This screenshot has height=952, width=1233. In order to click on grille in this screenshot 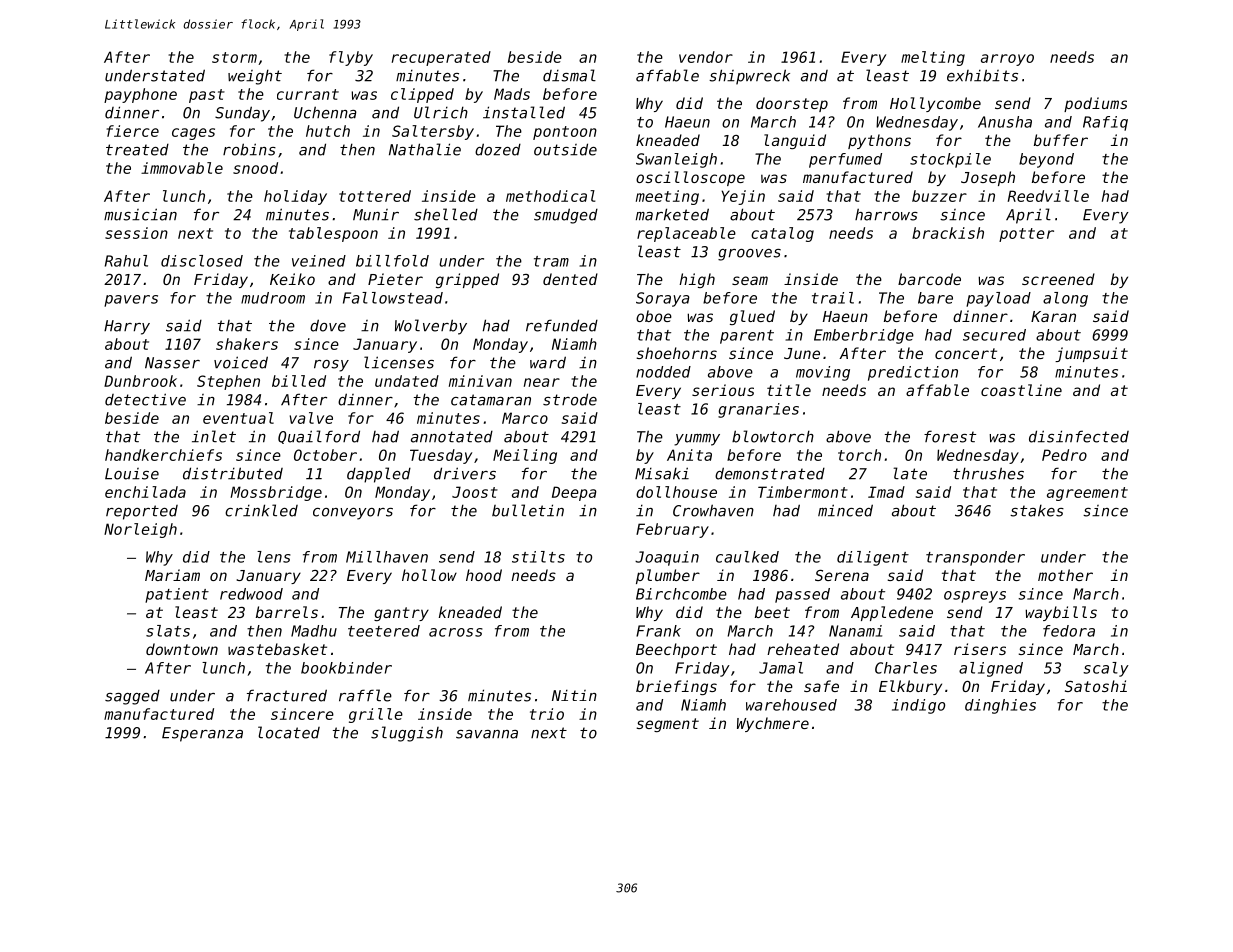, I will do `click(376, 715)`.
